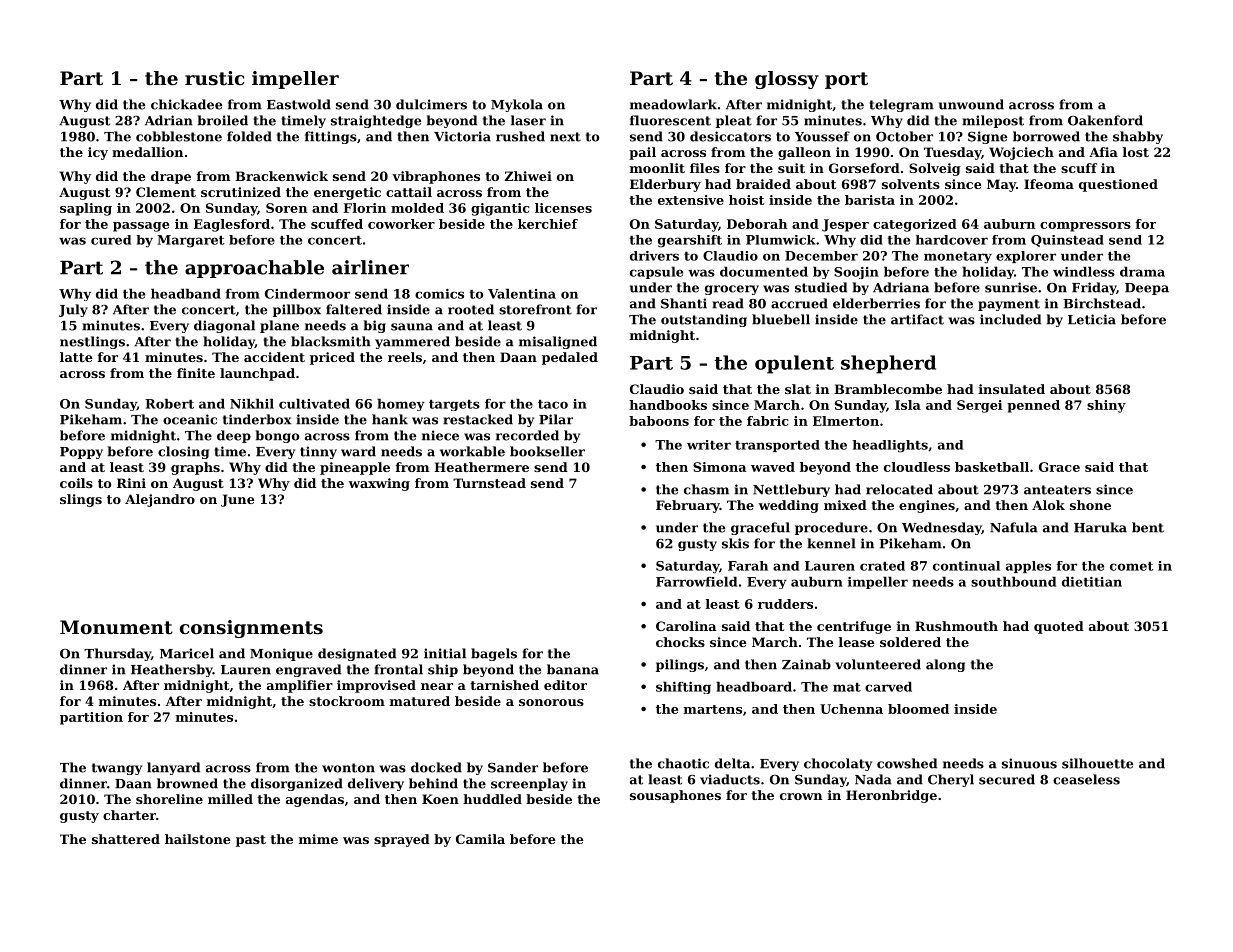 The image size is (1233, 952). What do you see at coordinates (915, 225) in the document?
I see `categorized` at bounding box center [915, 225].
